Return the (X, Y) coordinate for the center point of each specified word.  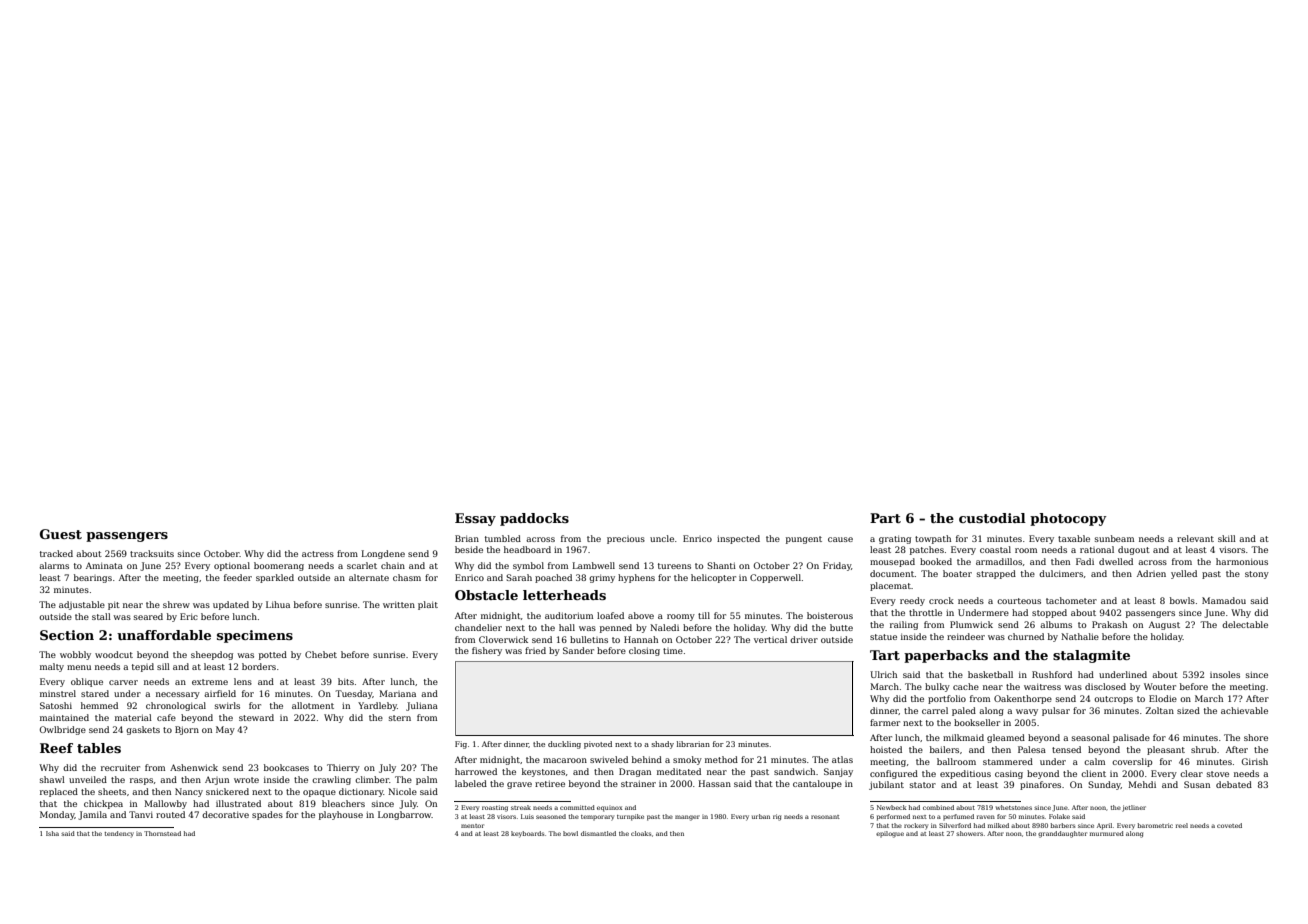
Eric (189, 616)
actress (318, 554)
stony (1257, 575)
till (704, 615)
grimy (602, 578)
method (721, 759)
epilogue (890, 834)
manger (687, 818)
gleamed (1006, 738)
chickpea (103, 804)
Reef (56, 748)
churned (1026, 636)
